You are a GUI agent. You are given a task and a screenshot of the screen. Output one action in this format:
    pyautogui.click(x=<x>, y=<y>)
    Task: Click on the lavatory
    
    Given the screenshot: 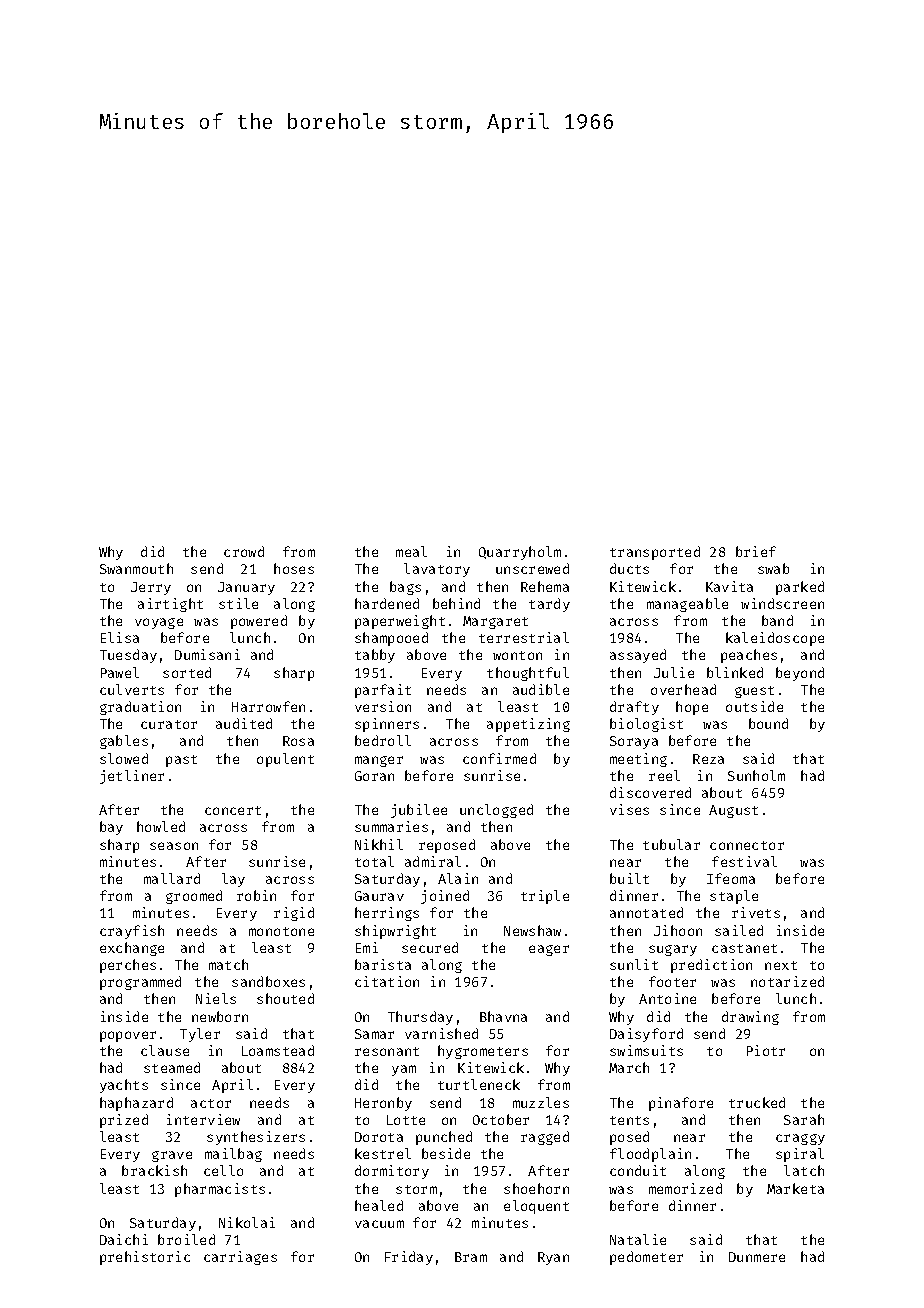 What is the action you would take?
    pyautogui.click(x=437, y=570)
